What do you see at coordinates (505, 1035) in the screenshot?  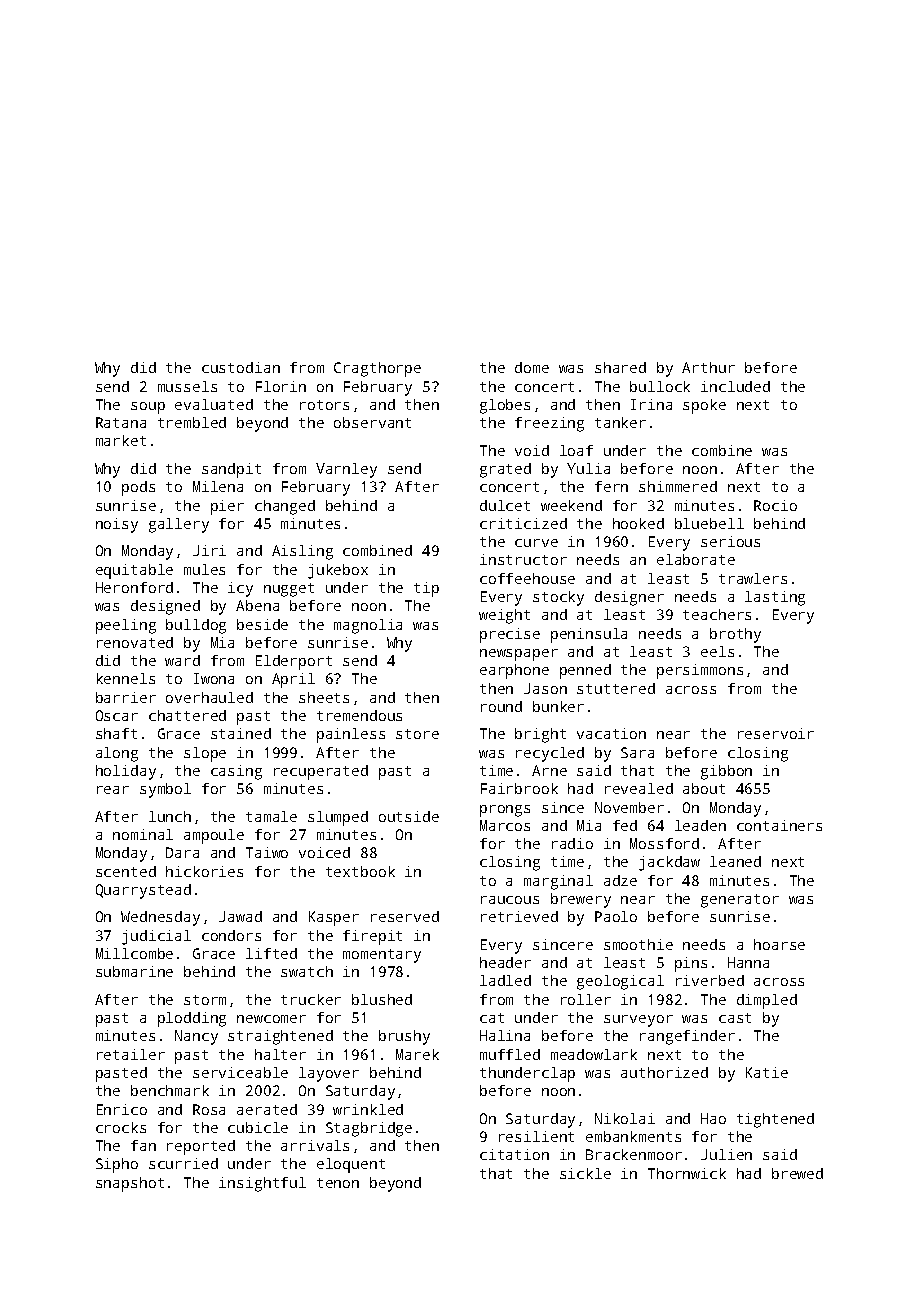 I see `Halina` at bounding box center [505, 1035].
